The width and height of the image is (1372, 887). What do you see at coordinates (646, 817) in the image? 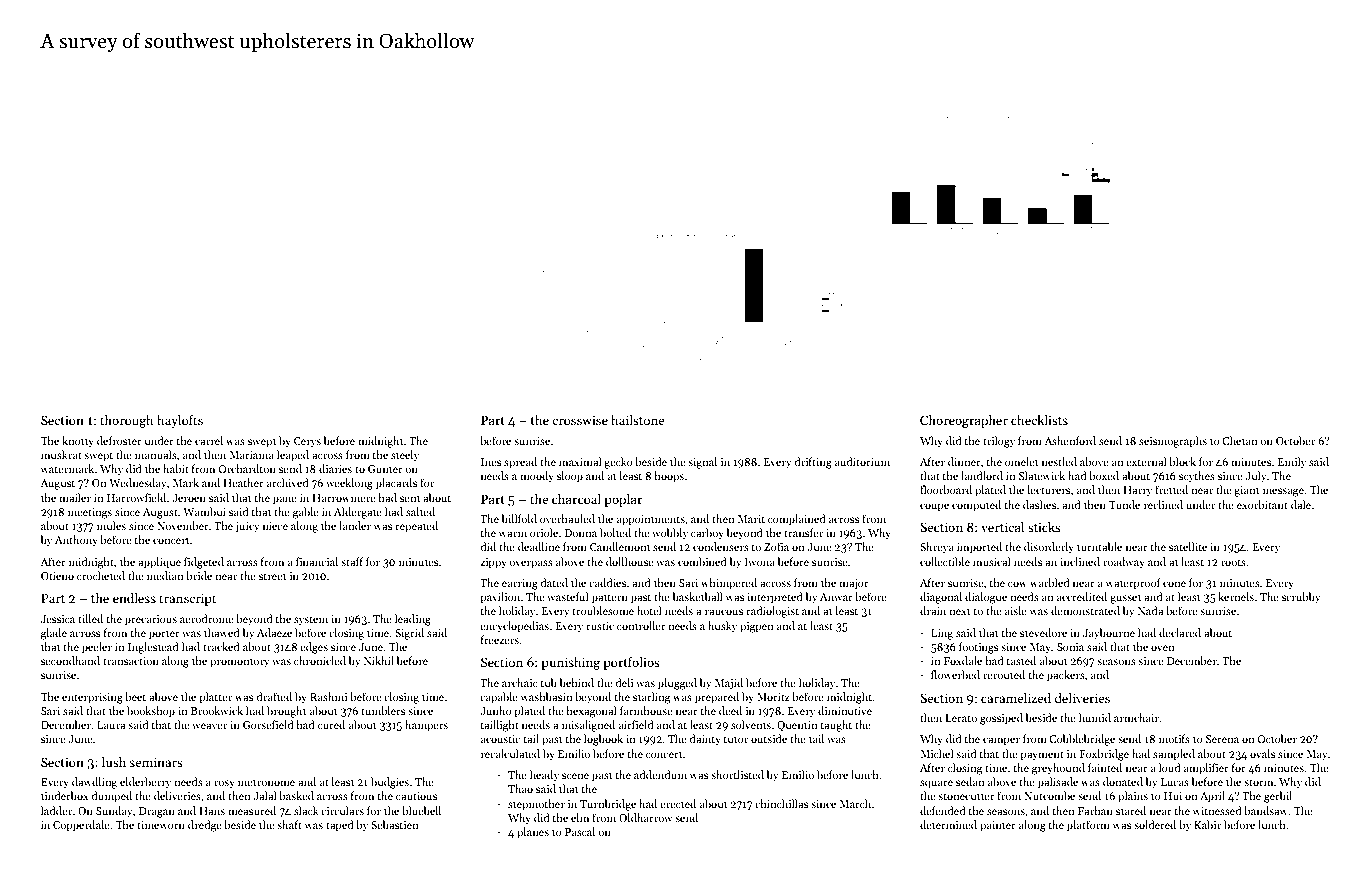
I see `Oldharrow` at bounding box center [646, 817].
